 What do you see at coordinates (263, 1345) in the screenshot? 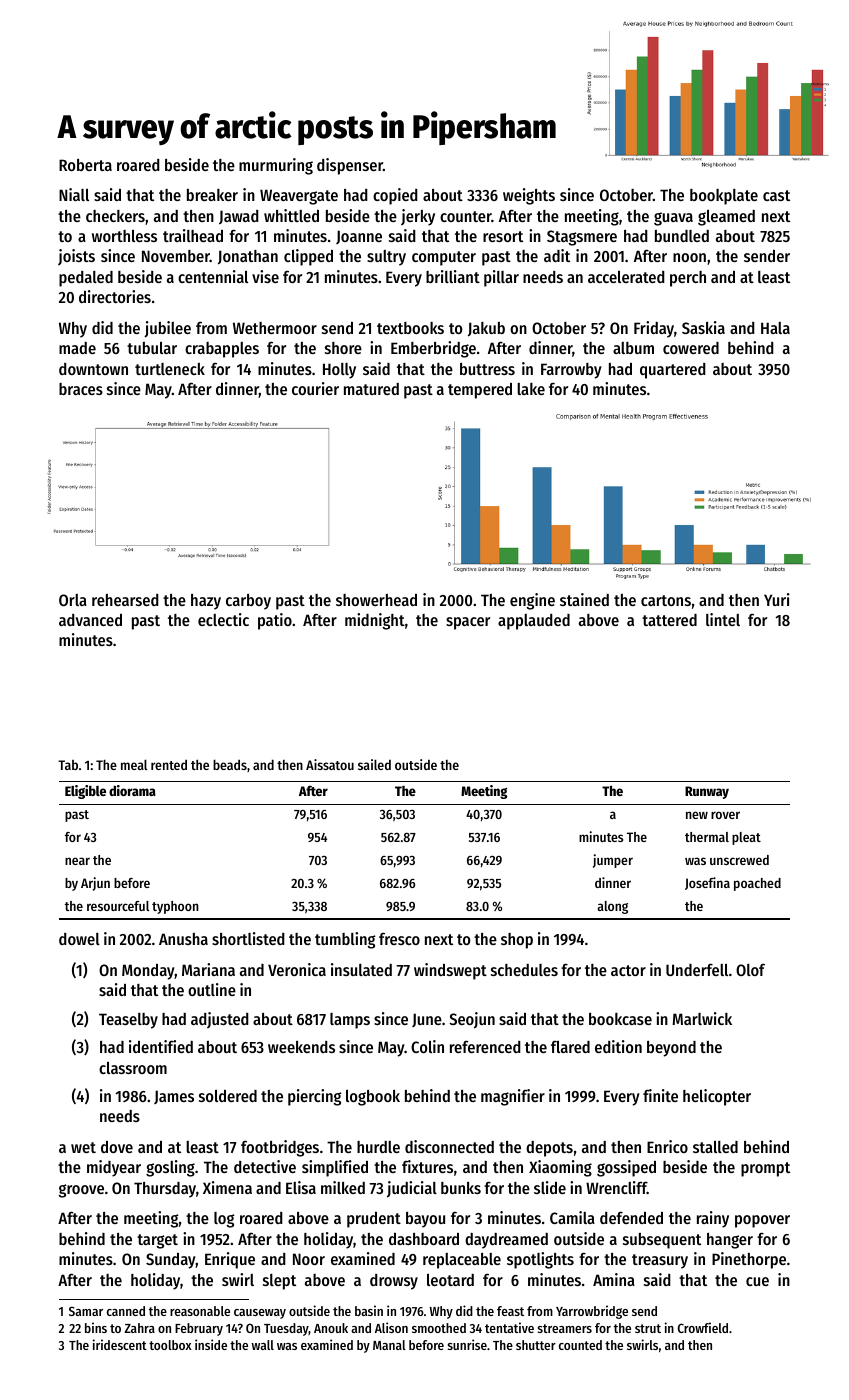
I see `wall` at bounding box center [263, 1345].
